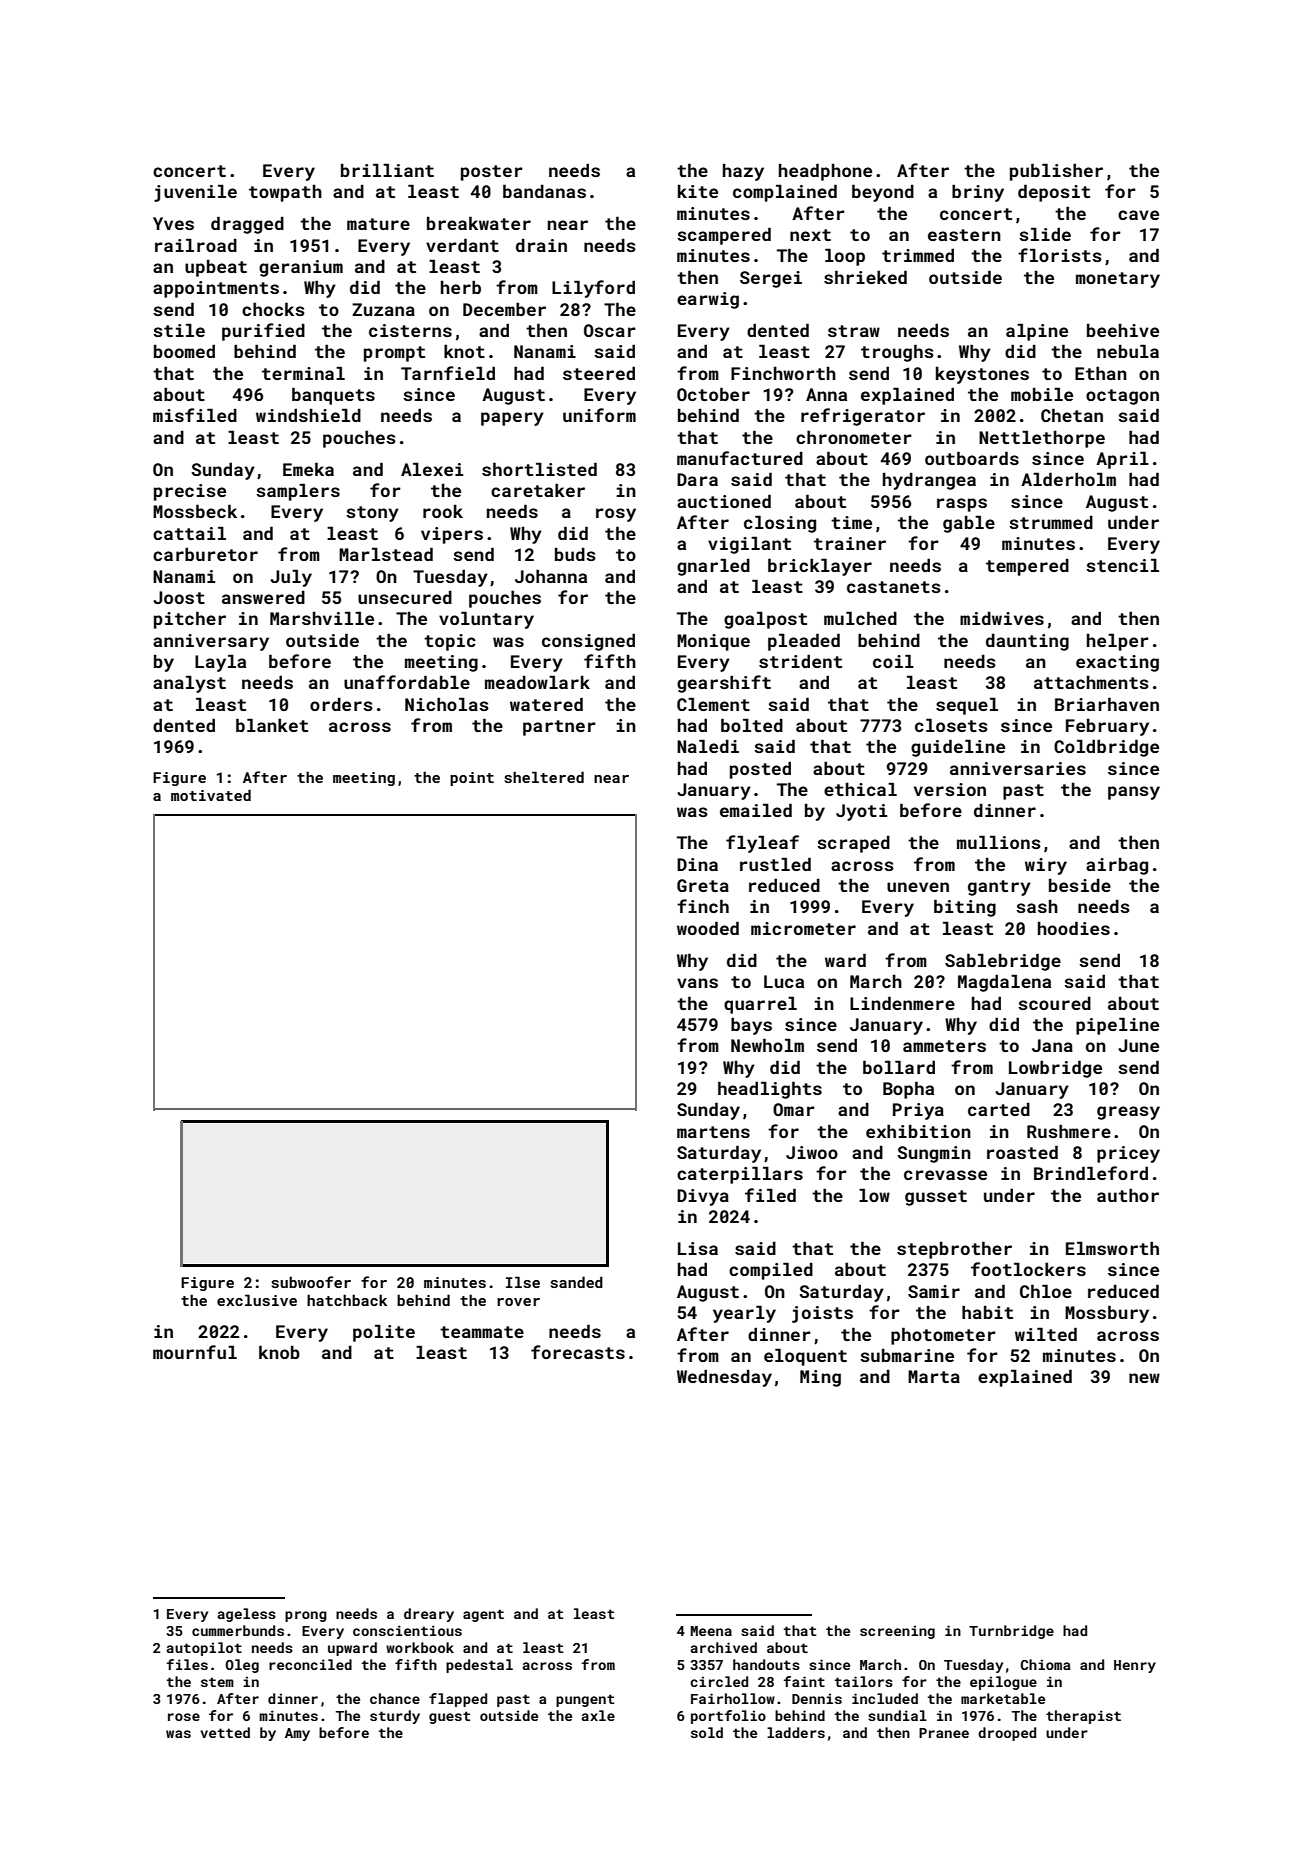 Image resolution: width=1313 pixels, height=1857 pixels. I want to click on subwoofer, so click(311, 1282).
